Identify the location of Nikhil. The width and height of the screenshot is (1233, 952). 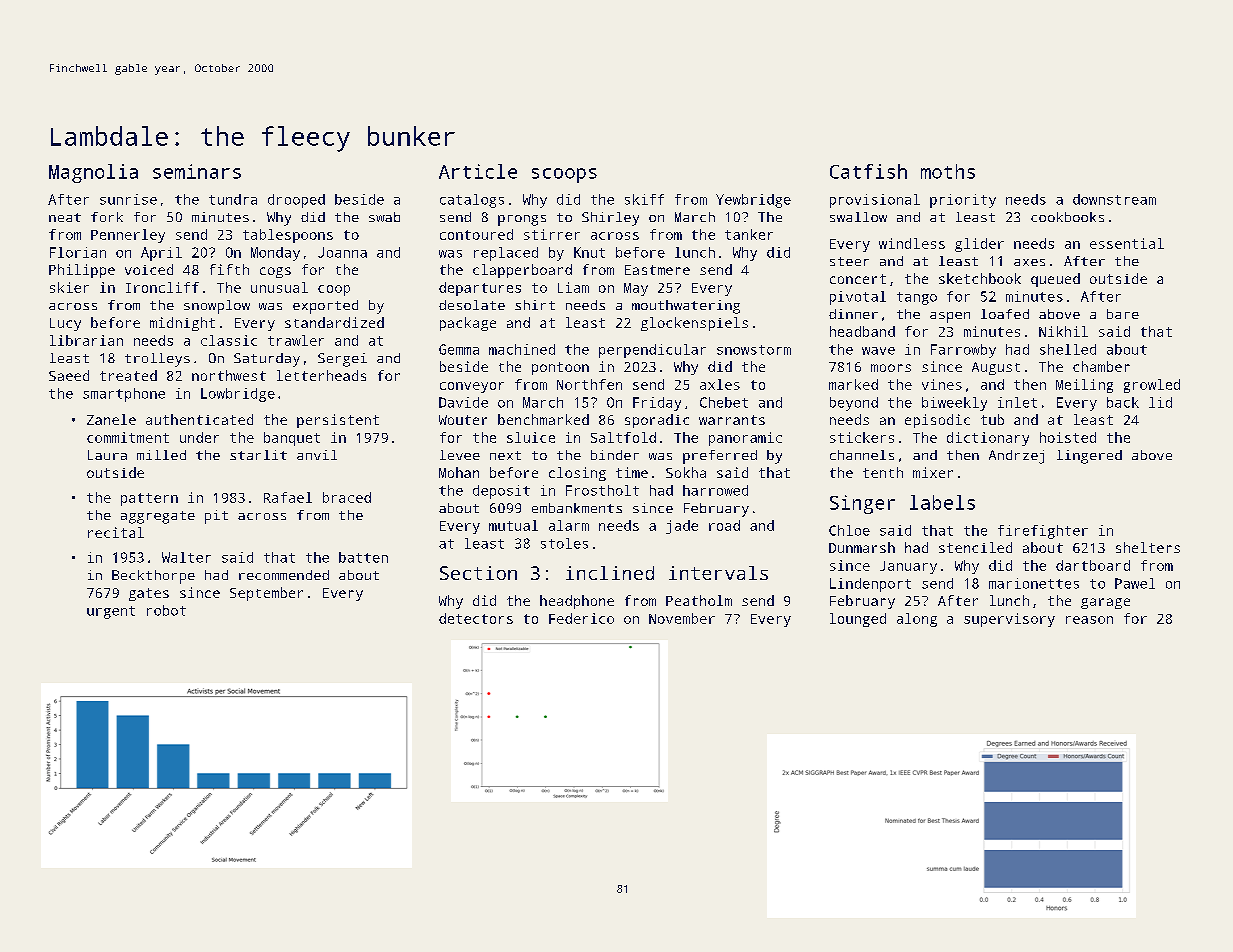
(1063, 331).
